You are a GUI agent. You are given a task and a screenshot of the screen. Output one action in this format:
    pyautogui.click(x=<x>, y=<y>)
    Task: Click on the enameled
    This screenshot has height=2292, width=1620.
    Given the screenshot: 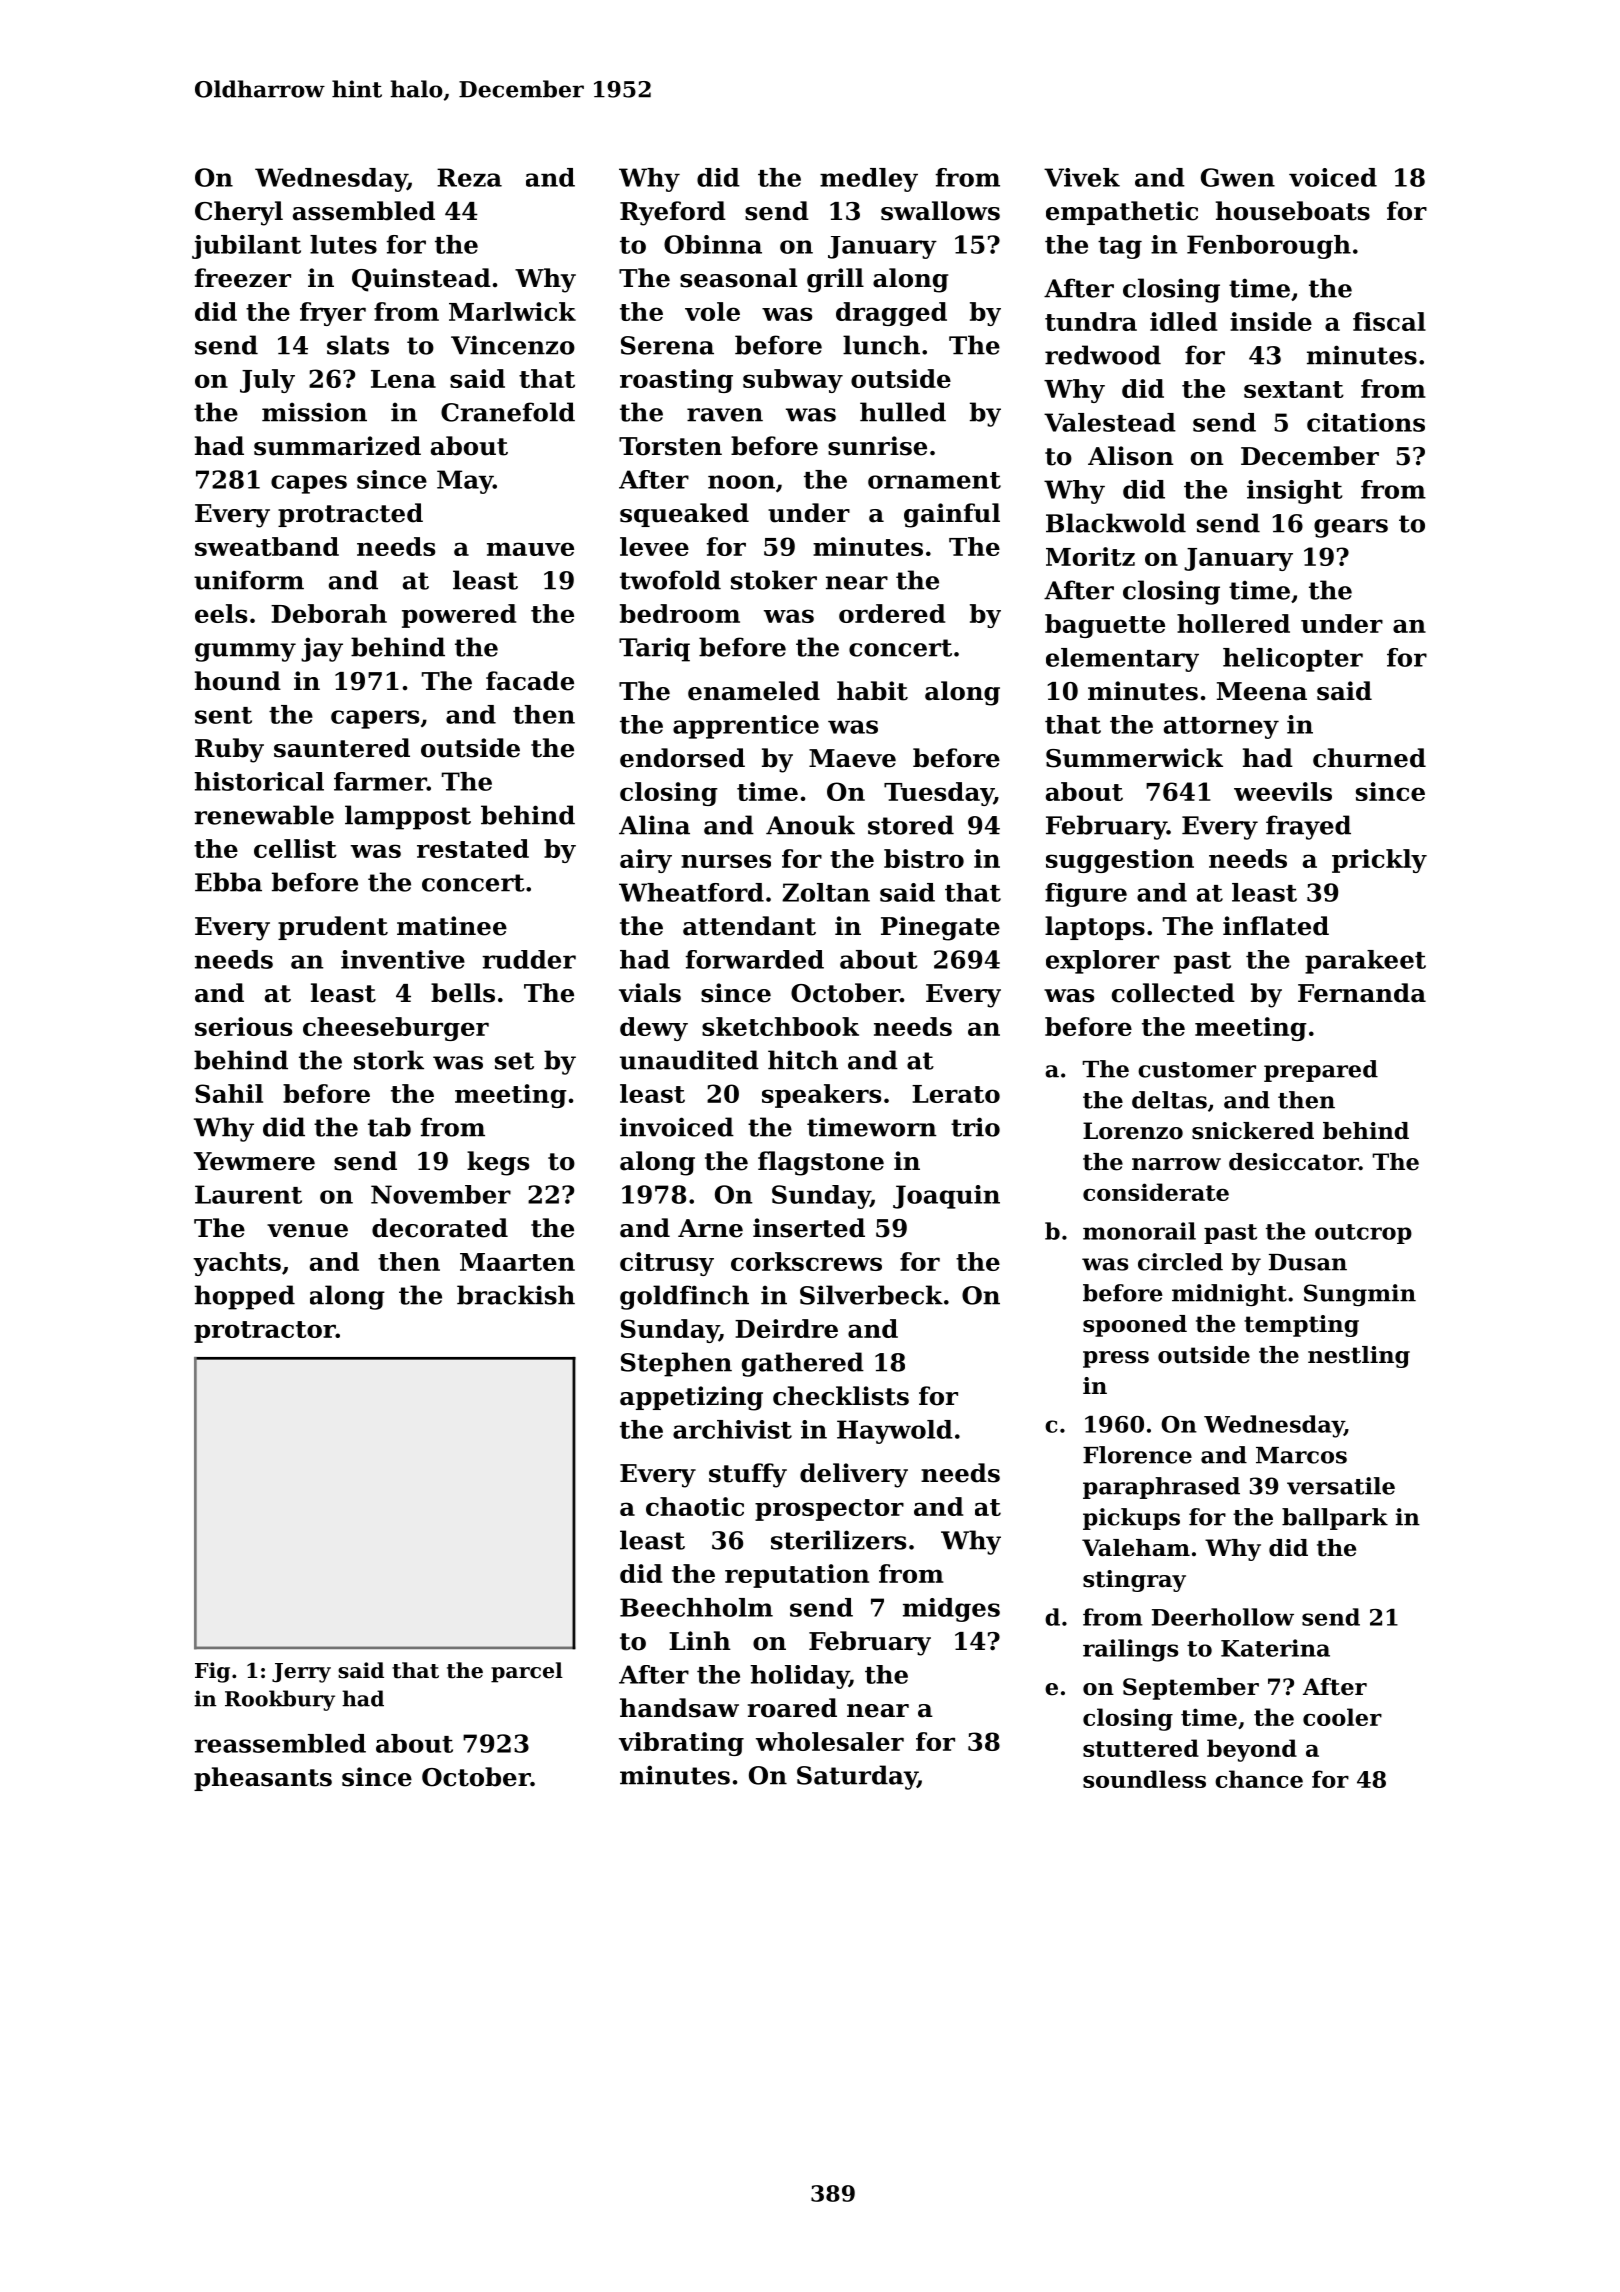 What is the action you would take?
    pyautogui.click(x=754, y=691)
